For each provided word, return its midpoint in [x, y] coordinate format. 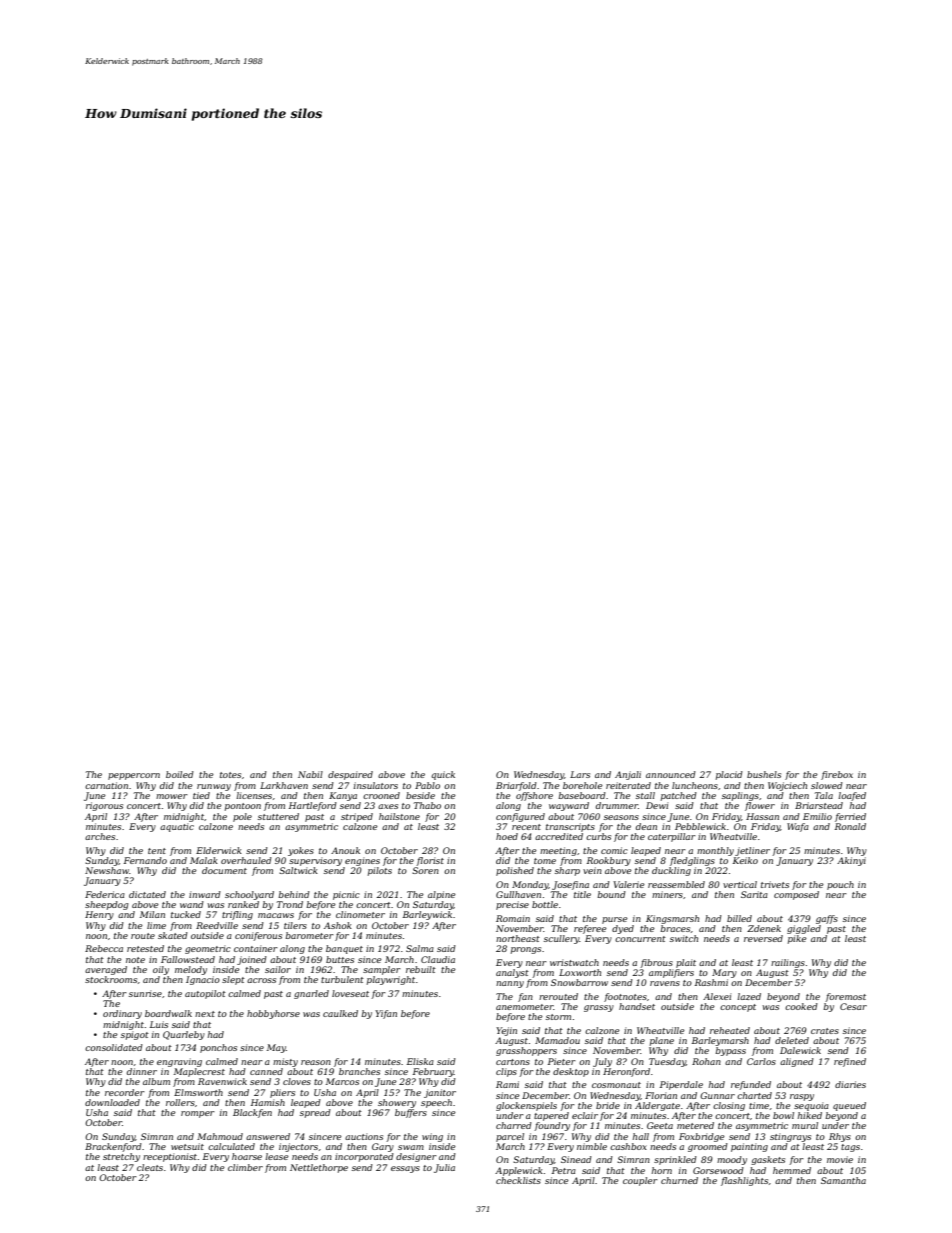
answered [268, 1136]
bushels [764, 774]
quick [443, 775]
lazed [749, 996]
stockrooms [111, 979]
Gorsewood [718, 1170]
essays [405, 1169]
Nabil [310, 774]
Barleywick [427, 915]
